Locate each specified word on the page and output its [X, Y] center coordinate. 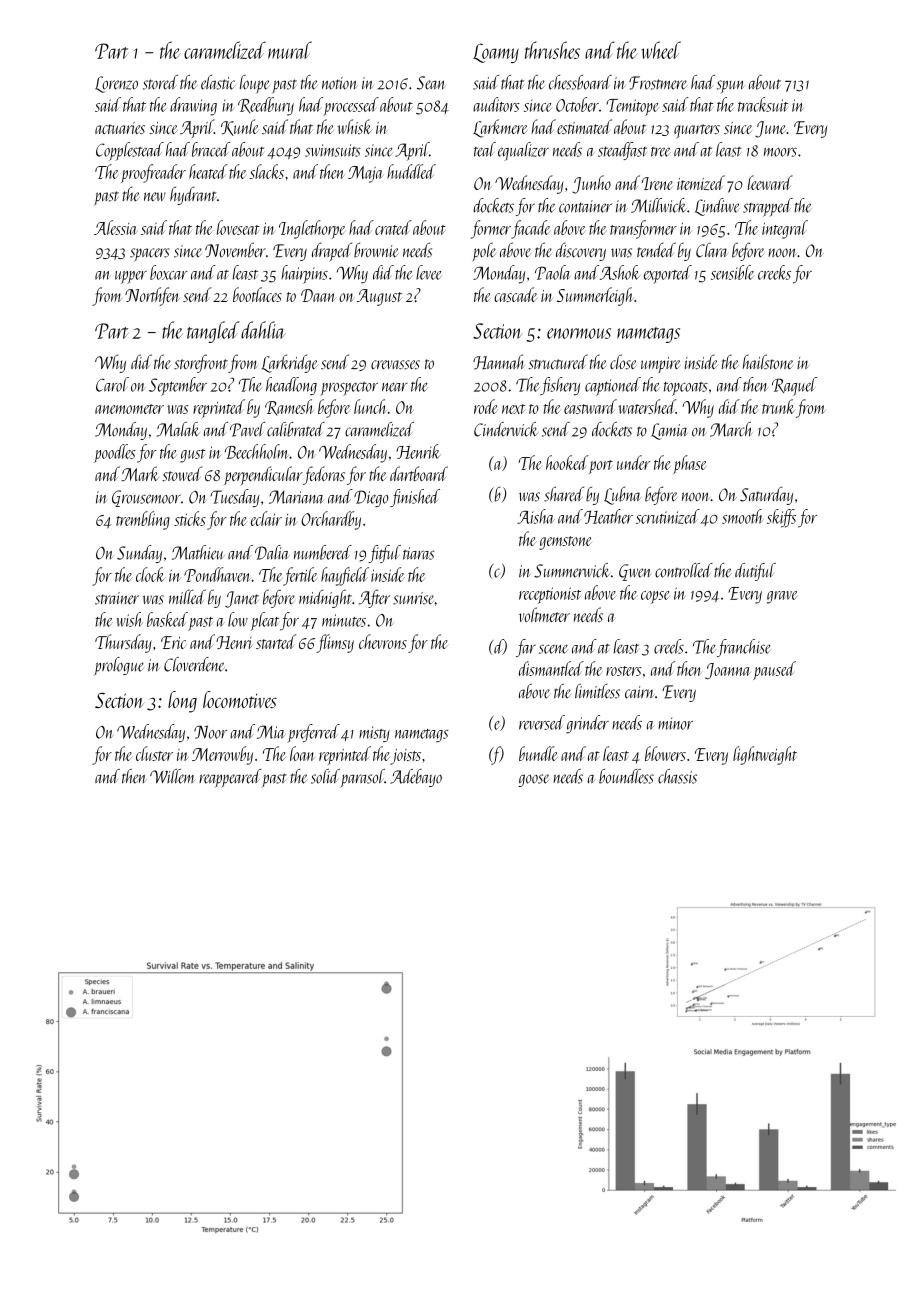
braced [211, 149]
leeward [770, 182]
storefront [201, 363]
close [623, 362]
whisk [355, 126]
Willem [173, 776]
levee [428, 272]
